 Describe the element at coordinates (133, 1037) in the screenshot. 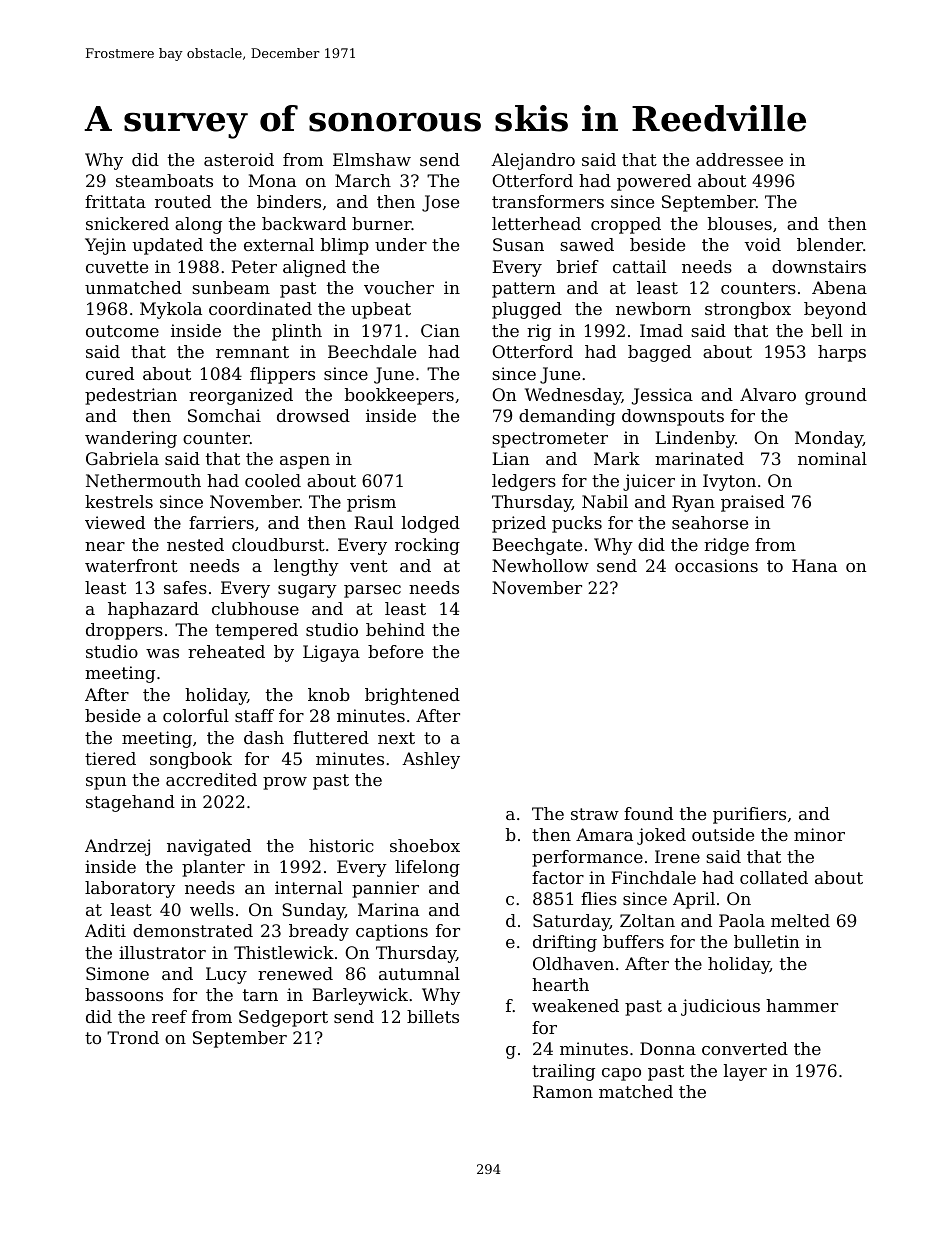

I see `Trond` at that location.
